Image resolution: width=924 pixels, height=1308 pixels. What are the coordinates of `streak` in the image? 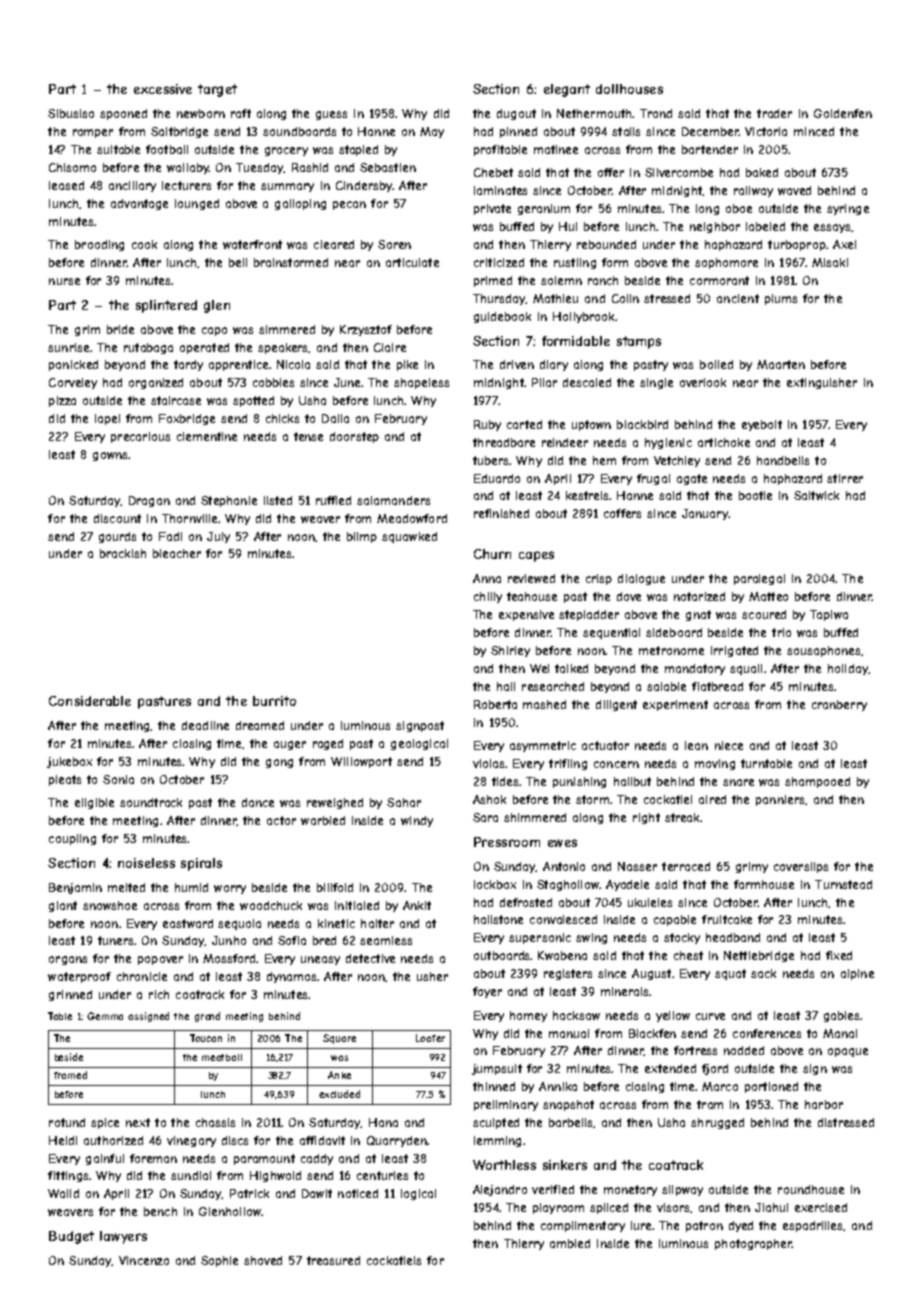 It's located at (683, 817).
